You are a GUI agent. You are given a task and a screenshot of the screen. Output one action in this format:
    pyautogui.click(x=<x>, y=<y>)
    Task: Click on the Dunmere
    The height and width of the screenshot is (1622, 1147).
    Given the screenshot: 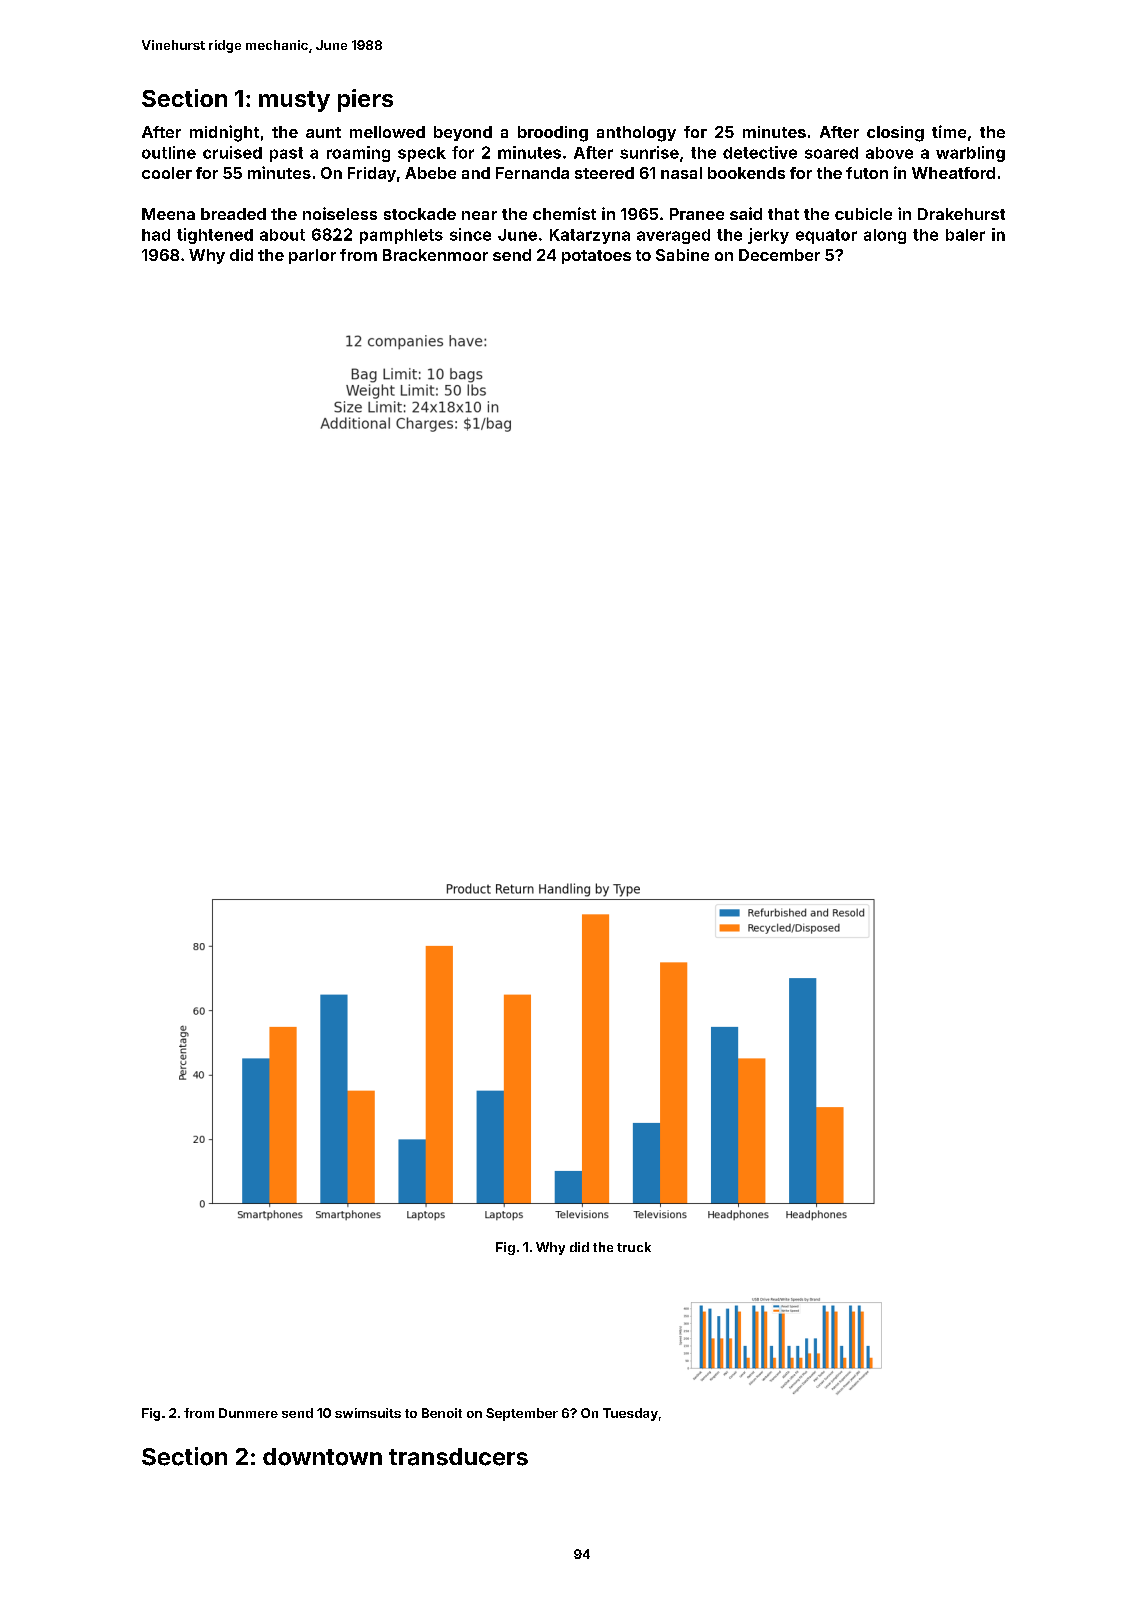 What is the action you would take?
    pyautogui.click(x=248, y=1413)
